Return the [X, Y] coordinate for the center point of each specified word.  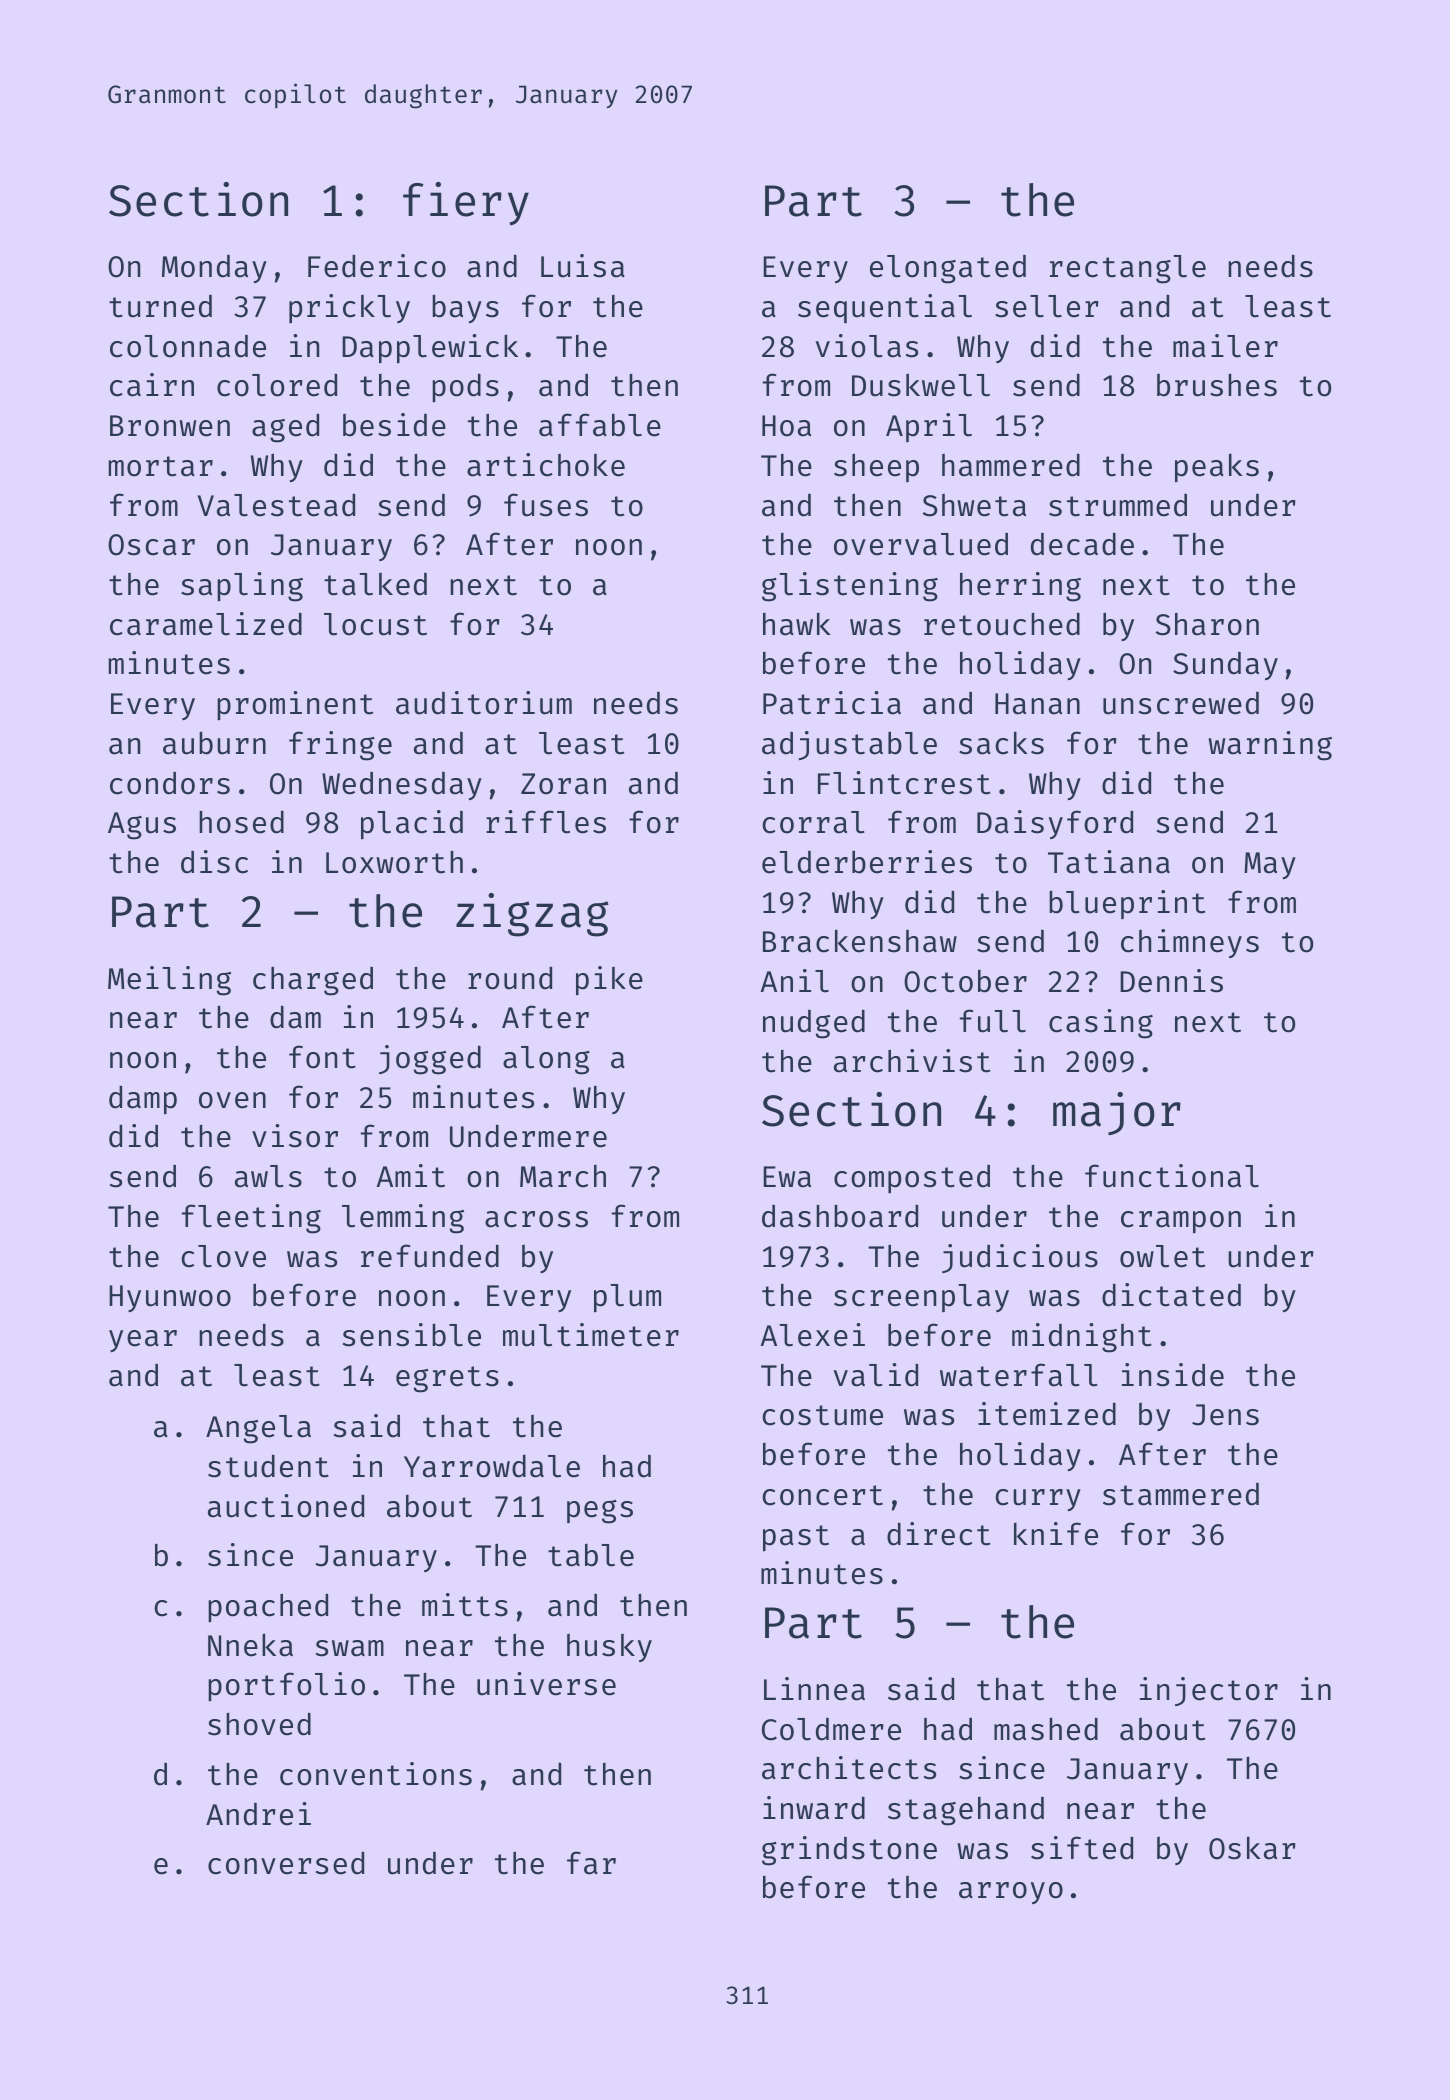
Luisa [583, 266]
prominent [295, 705]
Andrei [258, 1814]
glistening [850, 587]
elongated [948, 269]
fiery [466, 204]
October [965, 981]
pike [609, 981]
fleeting [251, 1219]
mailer [1225, 346]
